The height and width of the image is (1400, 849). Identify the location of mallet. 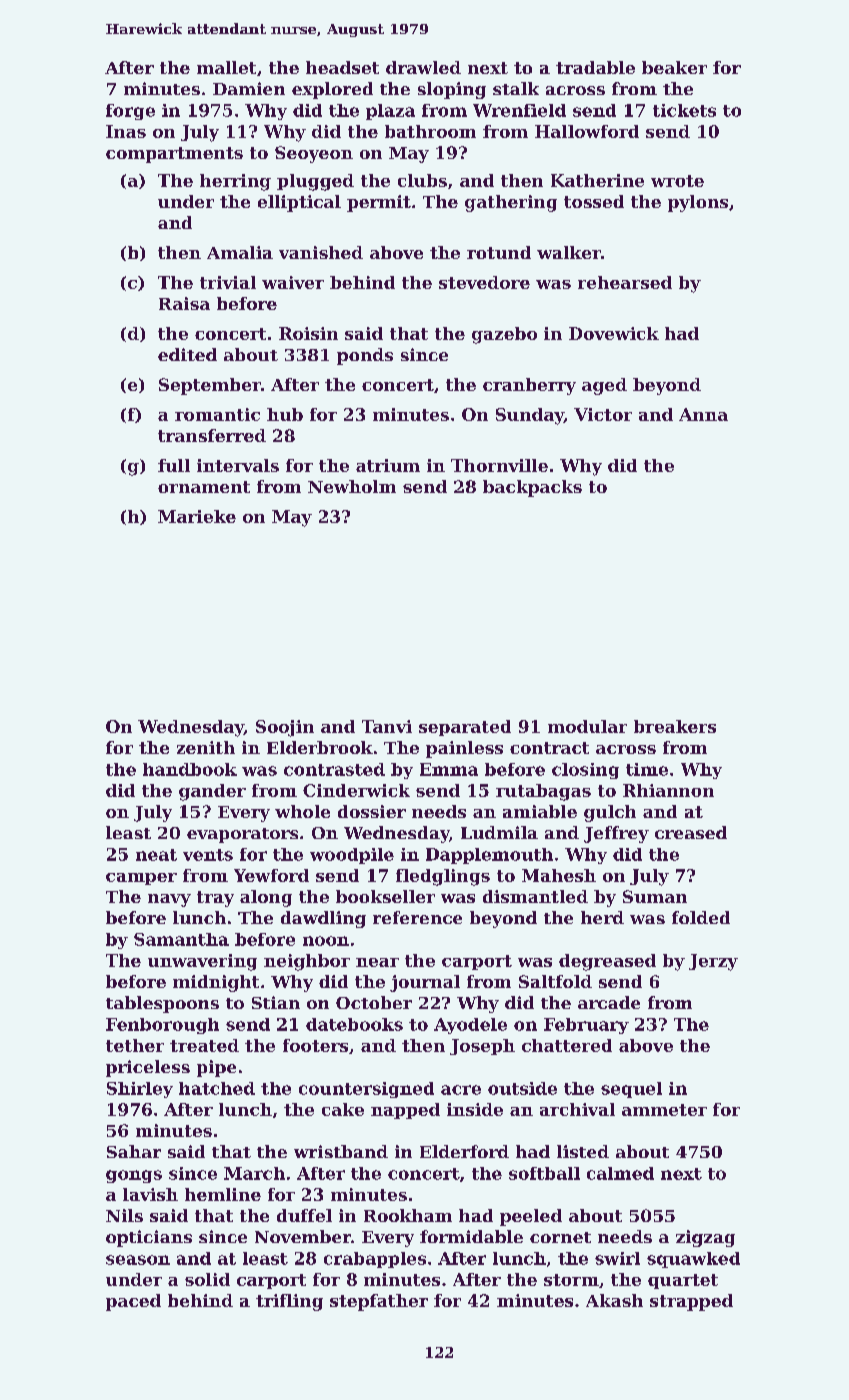
(226, 67).
